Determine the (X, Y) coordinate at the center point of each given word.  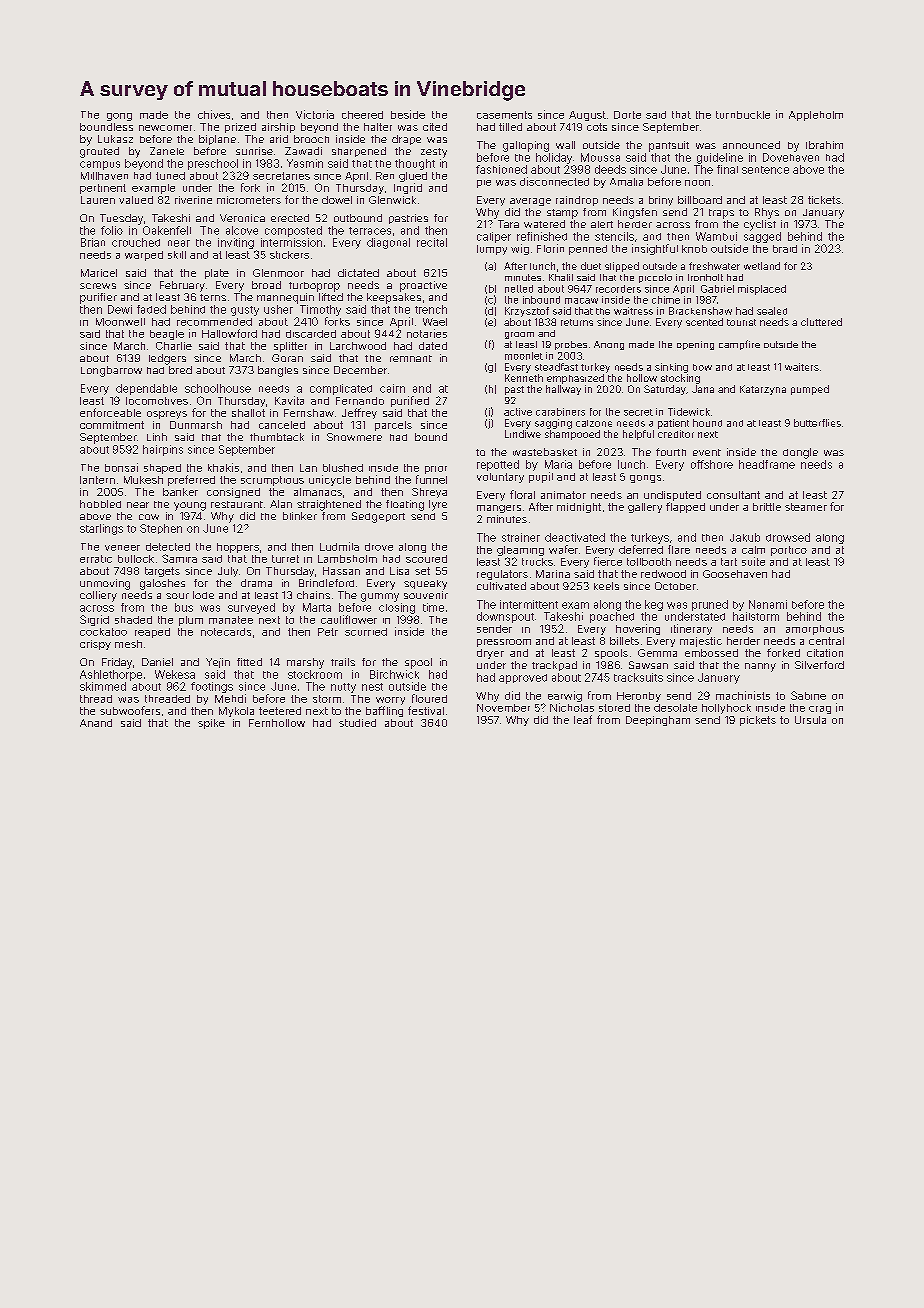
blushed (343, 468)
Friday (117, 663)
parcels (393, 426)
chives (214, 114)
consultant (733, 495)
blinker (300, 516)
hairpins (163, 450)
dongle (800, 453)
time (433, 607)
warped (144, 256)
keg (654, 605)
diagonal (388, 243)
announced (751, 145)
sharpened (359, 152)
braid (785, 249)
